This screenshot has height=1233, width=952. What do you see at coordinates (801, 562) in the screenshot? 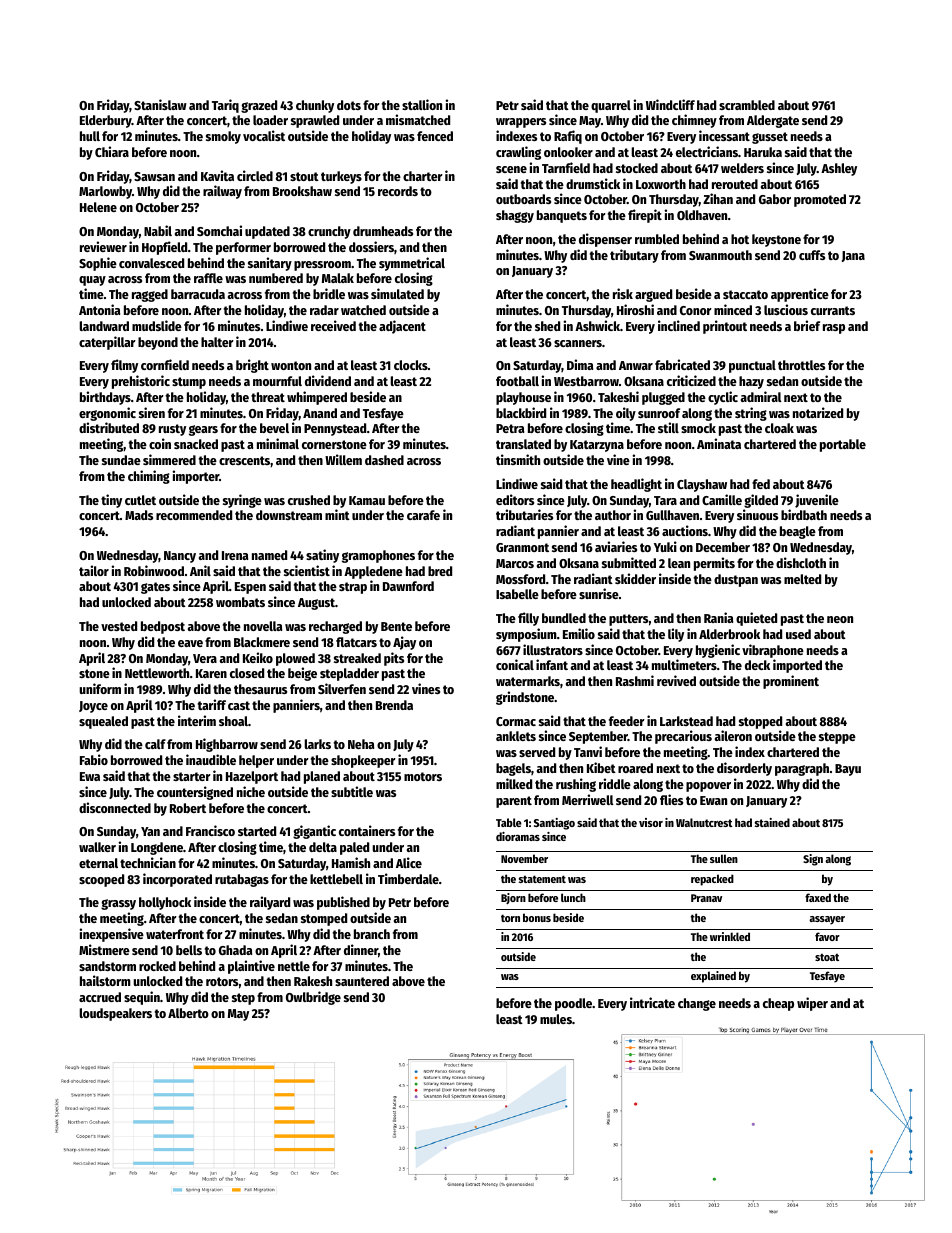
I see `dishcloth` at bounding box center [801, 562].
